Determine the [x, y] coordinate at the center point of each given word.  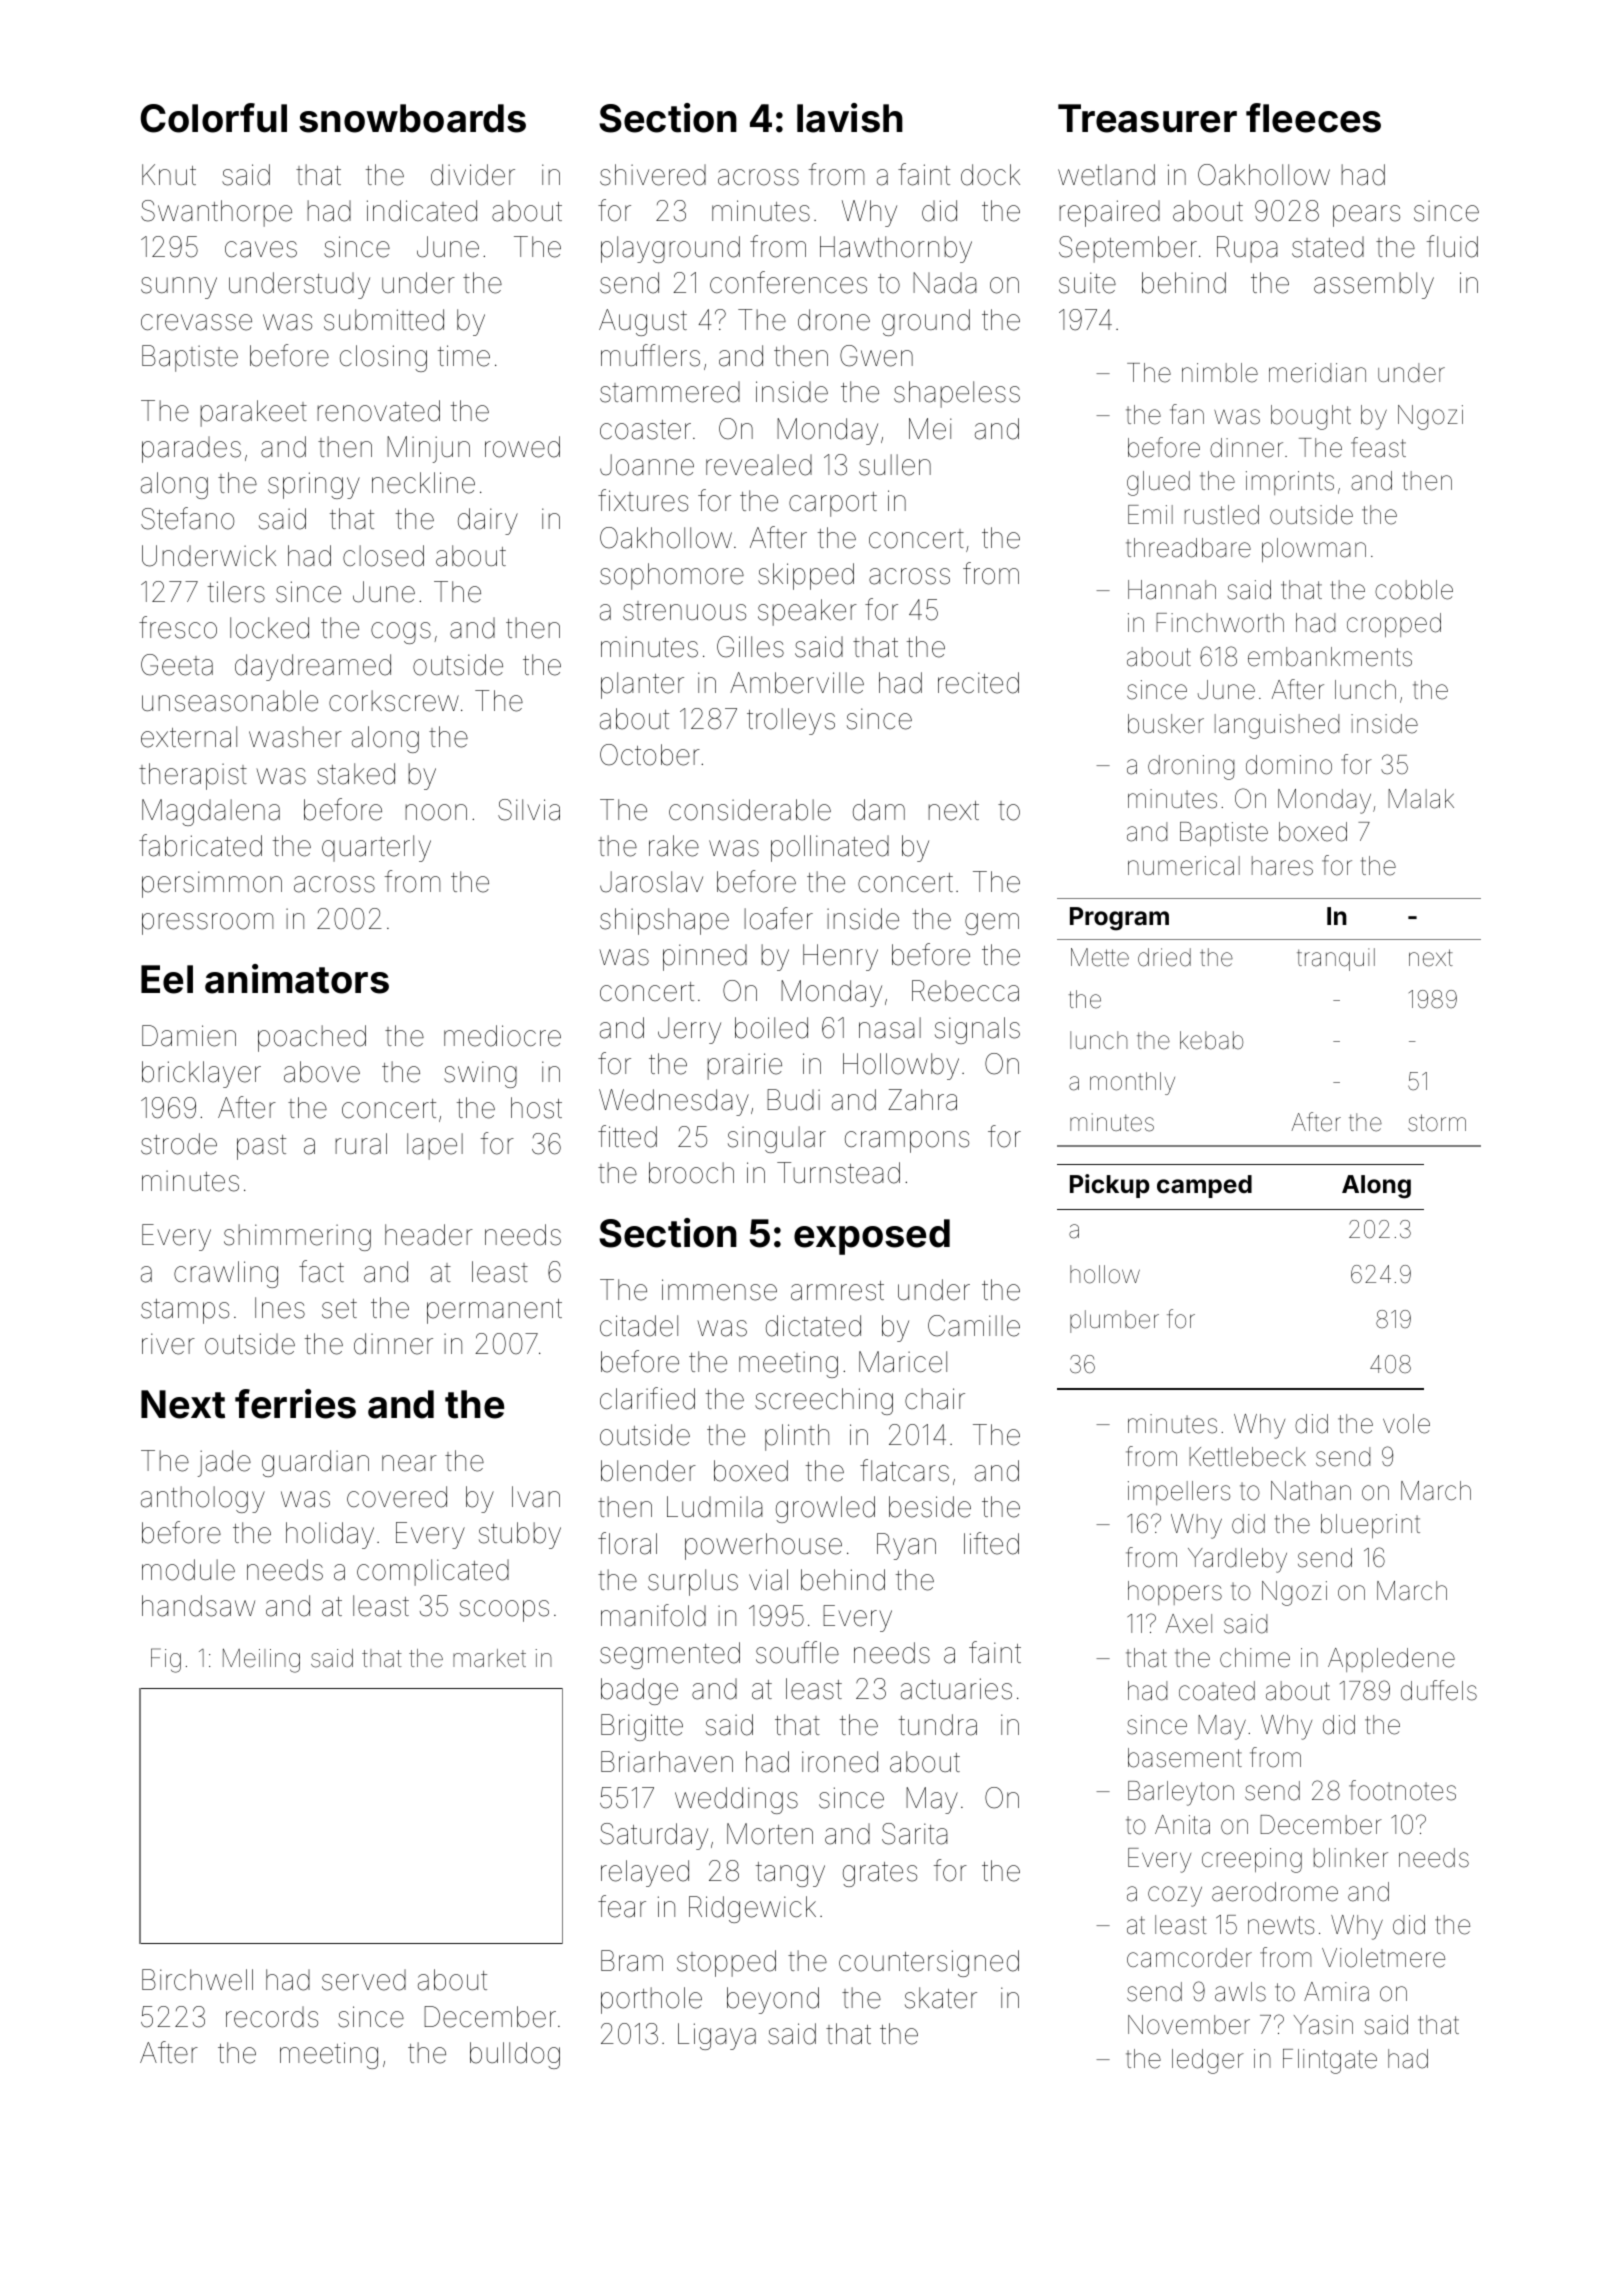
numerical [1184, 866]
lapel [435, 1146]
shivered [653, 175]
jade [224, 1463]
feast [1378, 447]
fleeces [1313, 118]
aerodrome [1275, 1892]
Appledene [1391, 1660]
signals [977, 1030]
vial [768, 1580]
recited [978, 683]
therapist [193, 776]
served [364, 1980]
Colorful [214, 118]
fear [622, 1906]
